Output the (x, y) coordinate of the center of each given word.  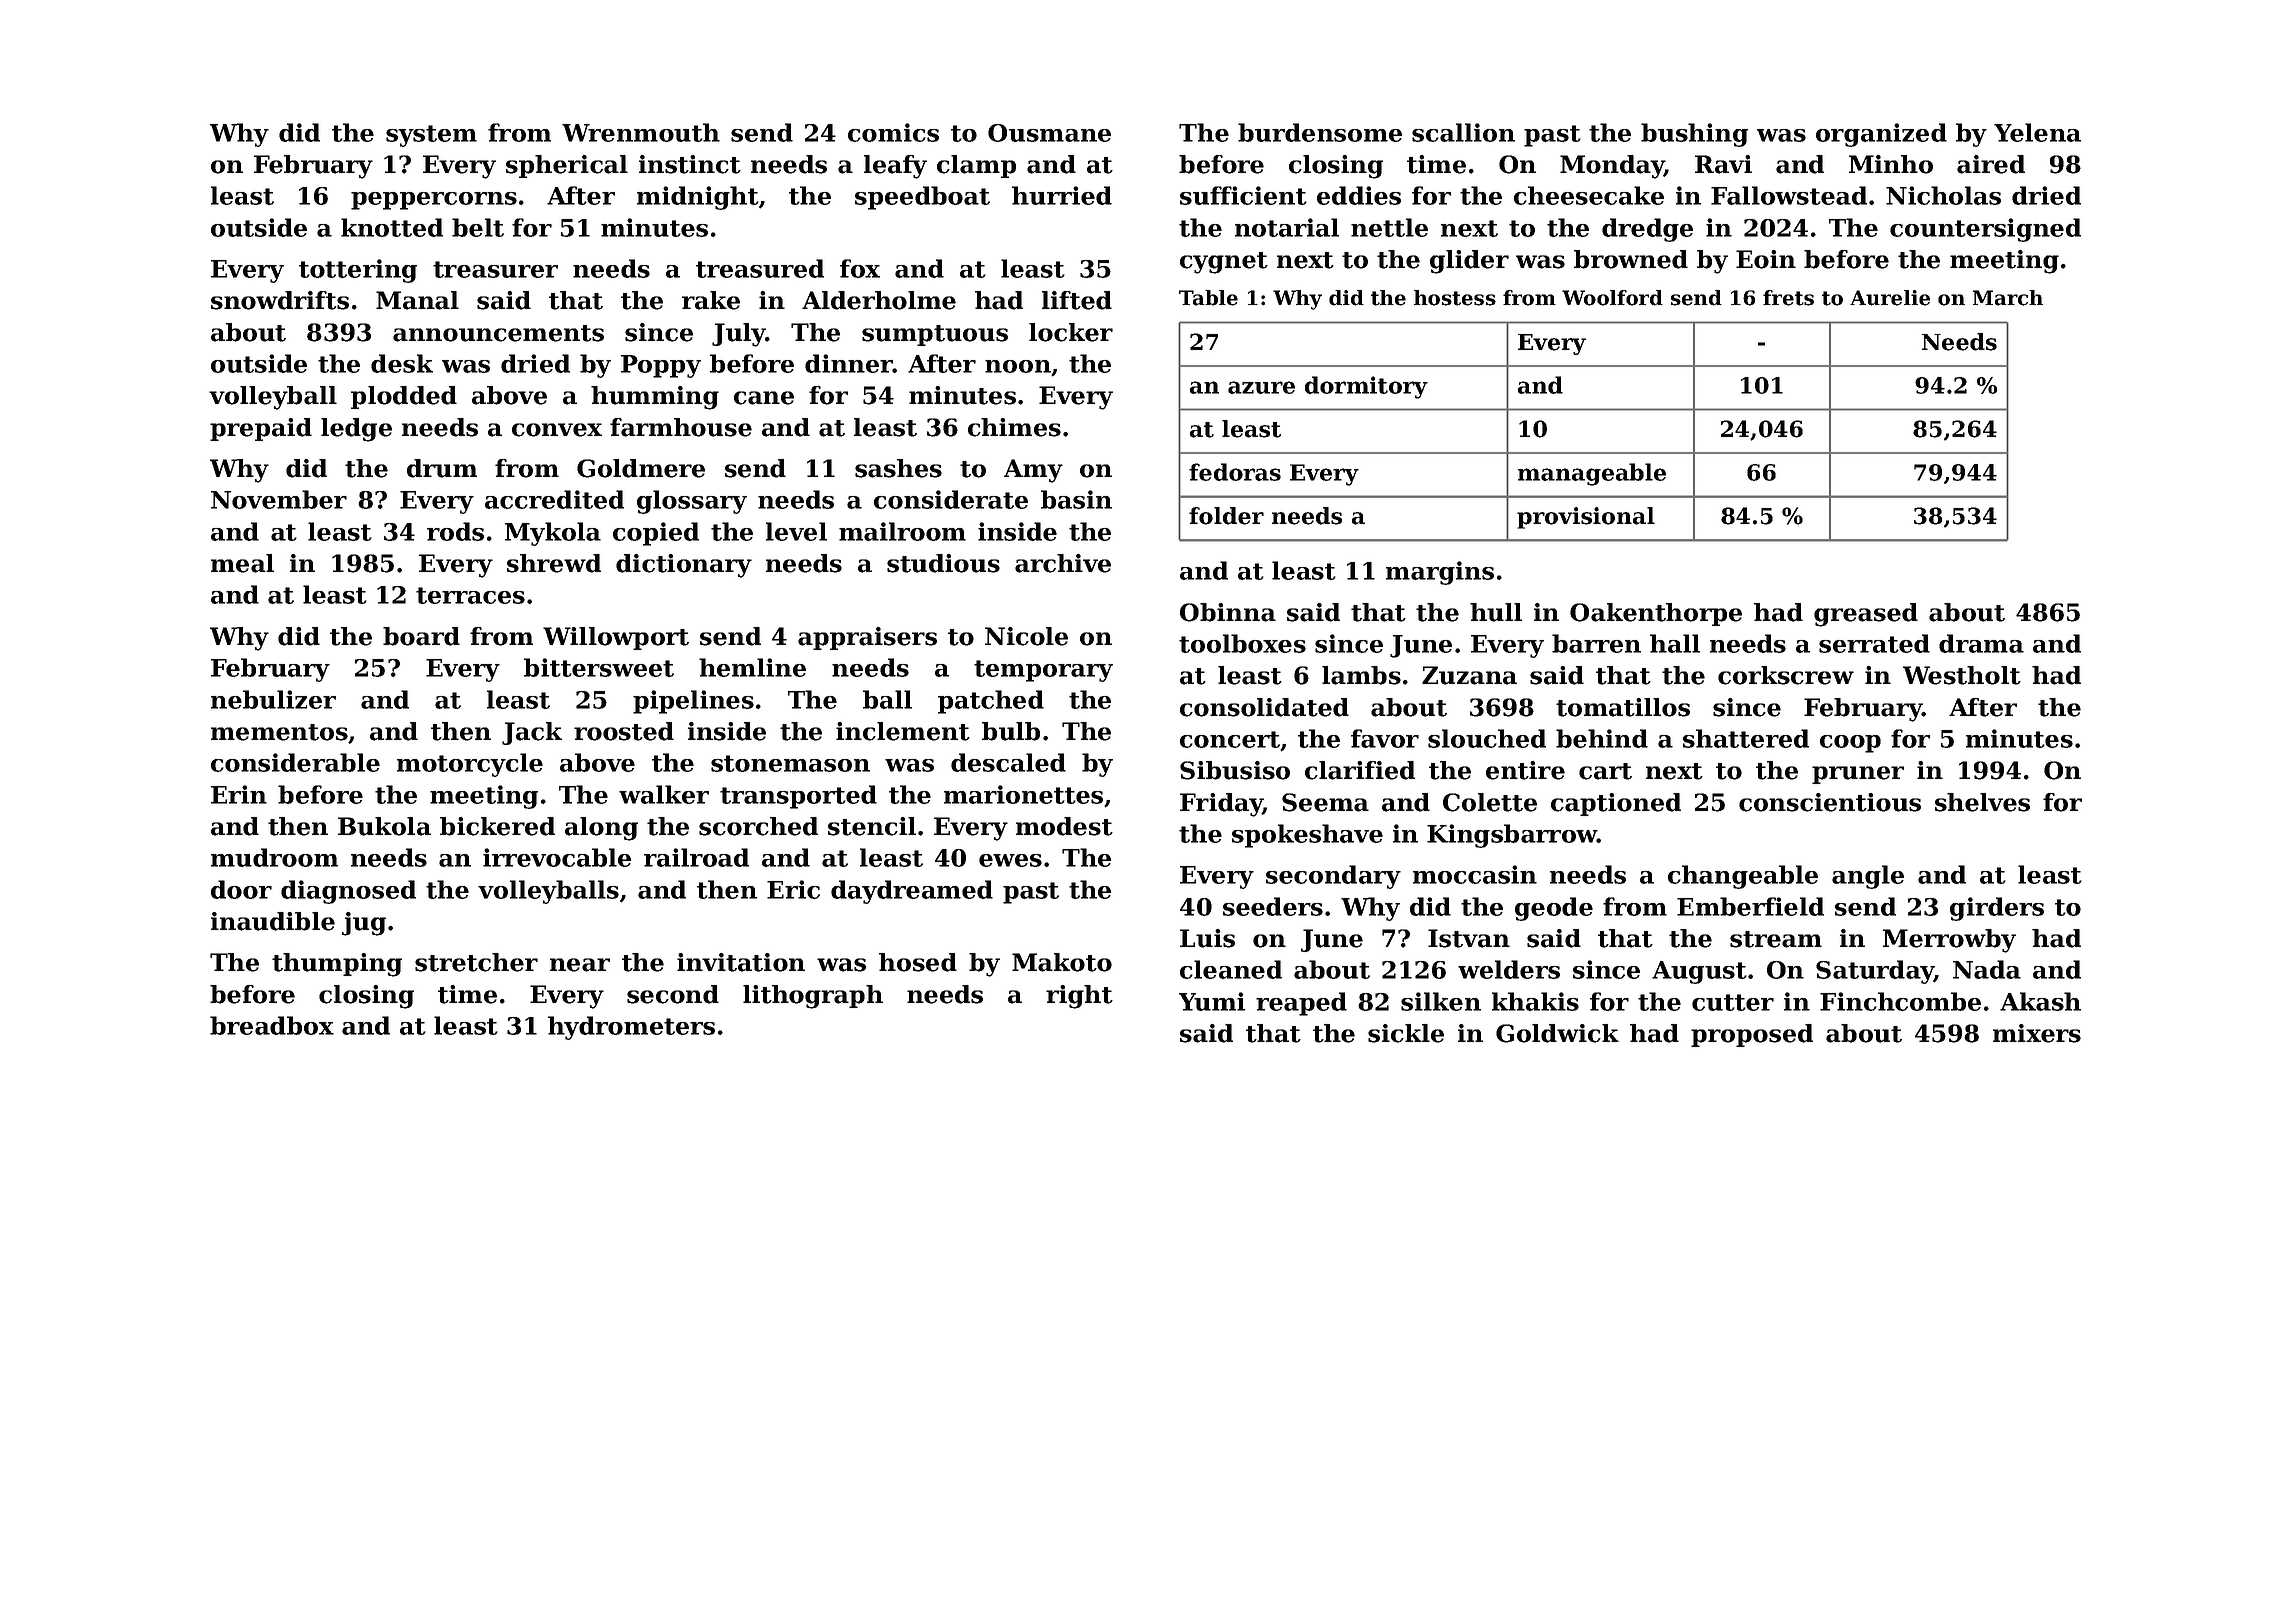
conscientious (1830, 802)
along (601, 829)
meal (242, 563)
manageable (1592, 474)
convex (557, 430)
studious (943, 563)
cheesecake (1589, 195)
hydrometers (631, 1028)
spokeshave (1307, 836)
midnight (698, 198)
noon (1018, 366)
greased (1866, 615)
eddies (1359, 195)
